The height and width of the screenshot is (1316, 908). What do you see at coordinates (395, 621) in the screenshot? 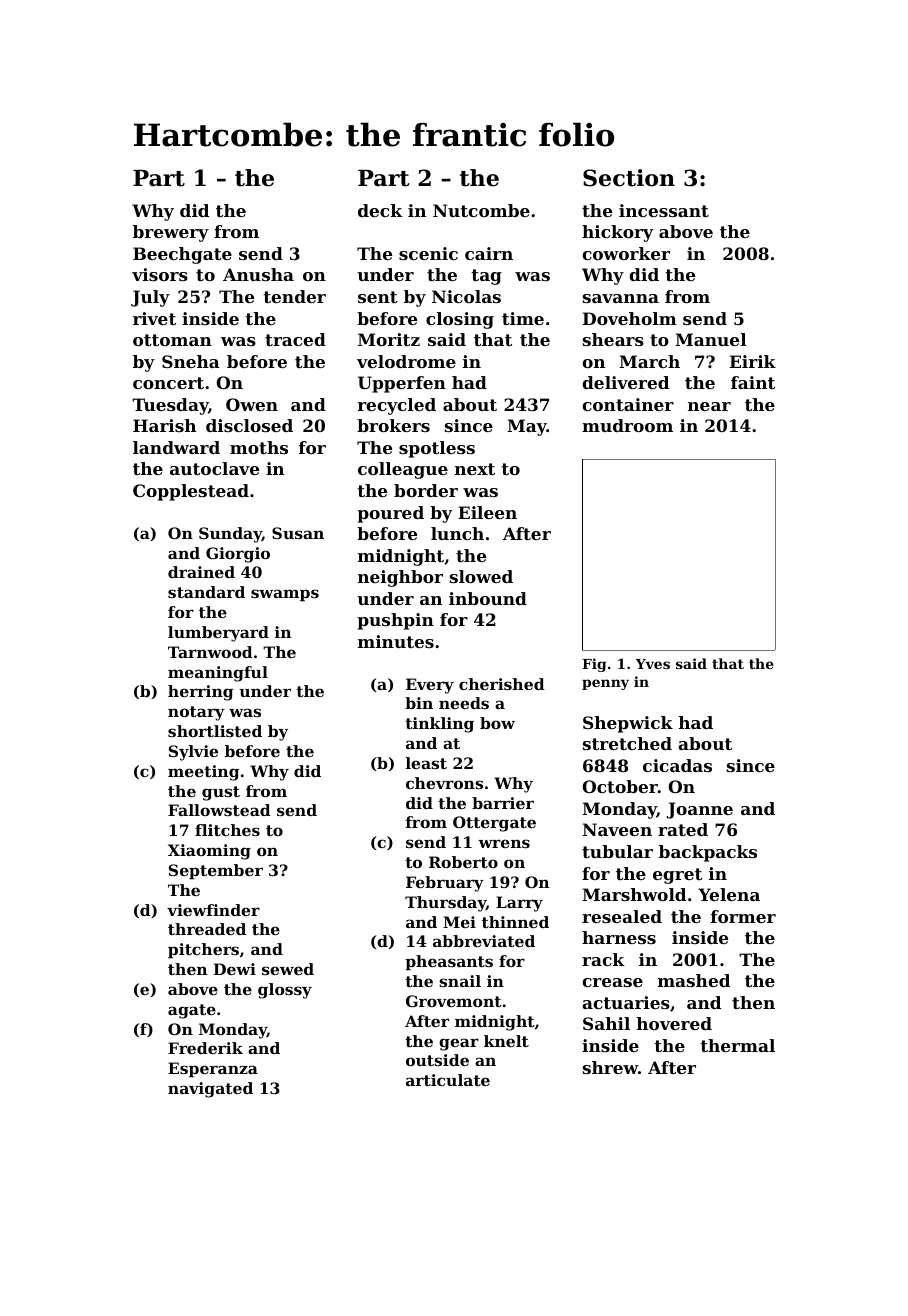
I see `pushpin` at bounding box center [395, 621].
